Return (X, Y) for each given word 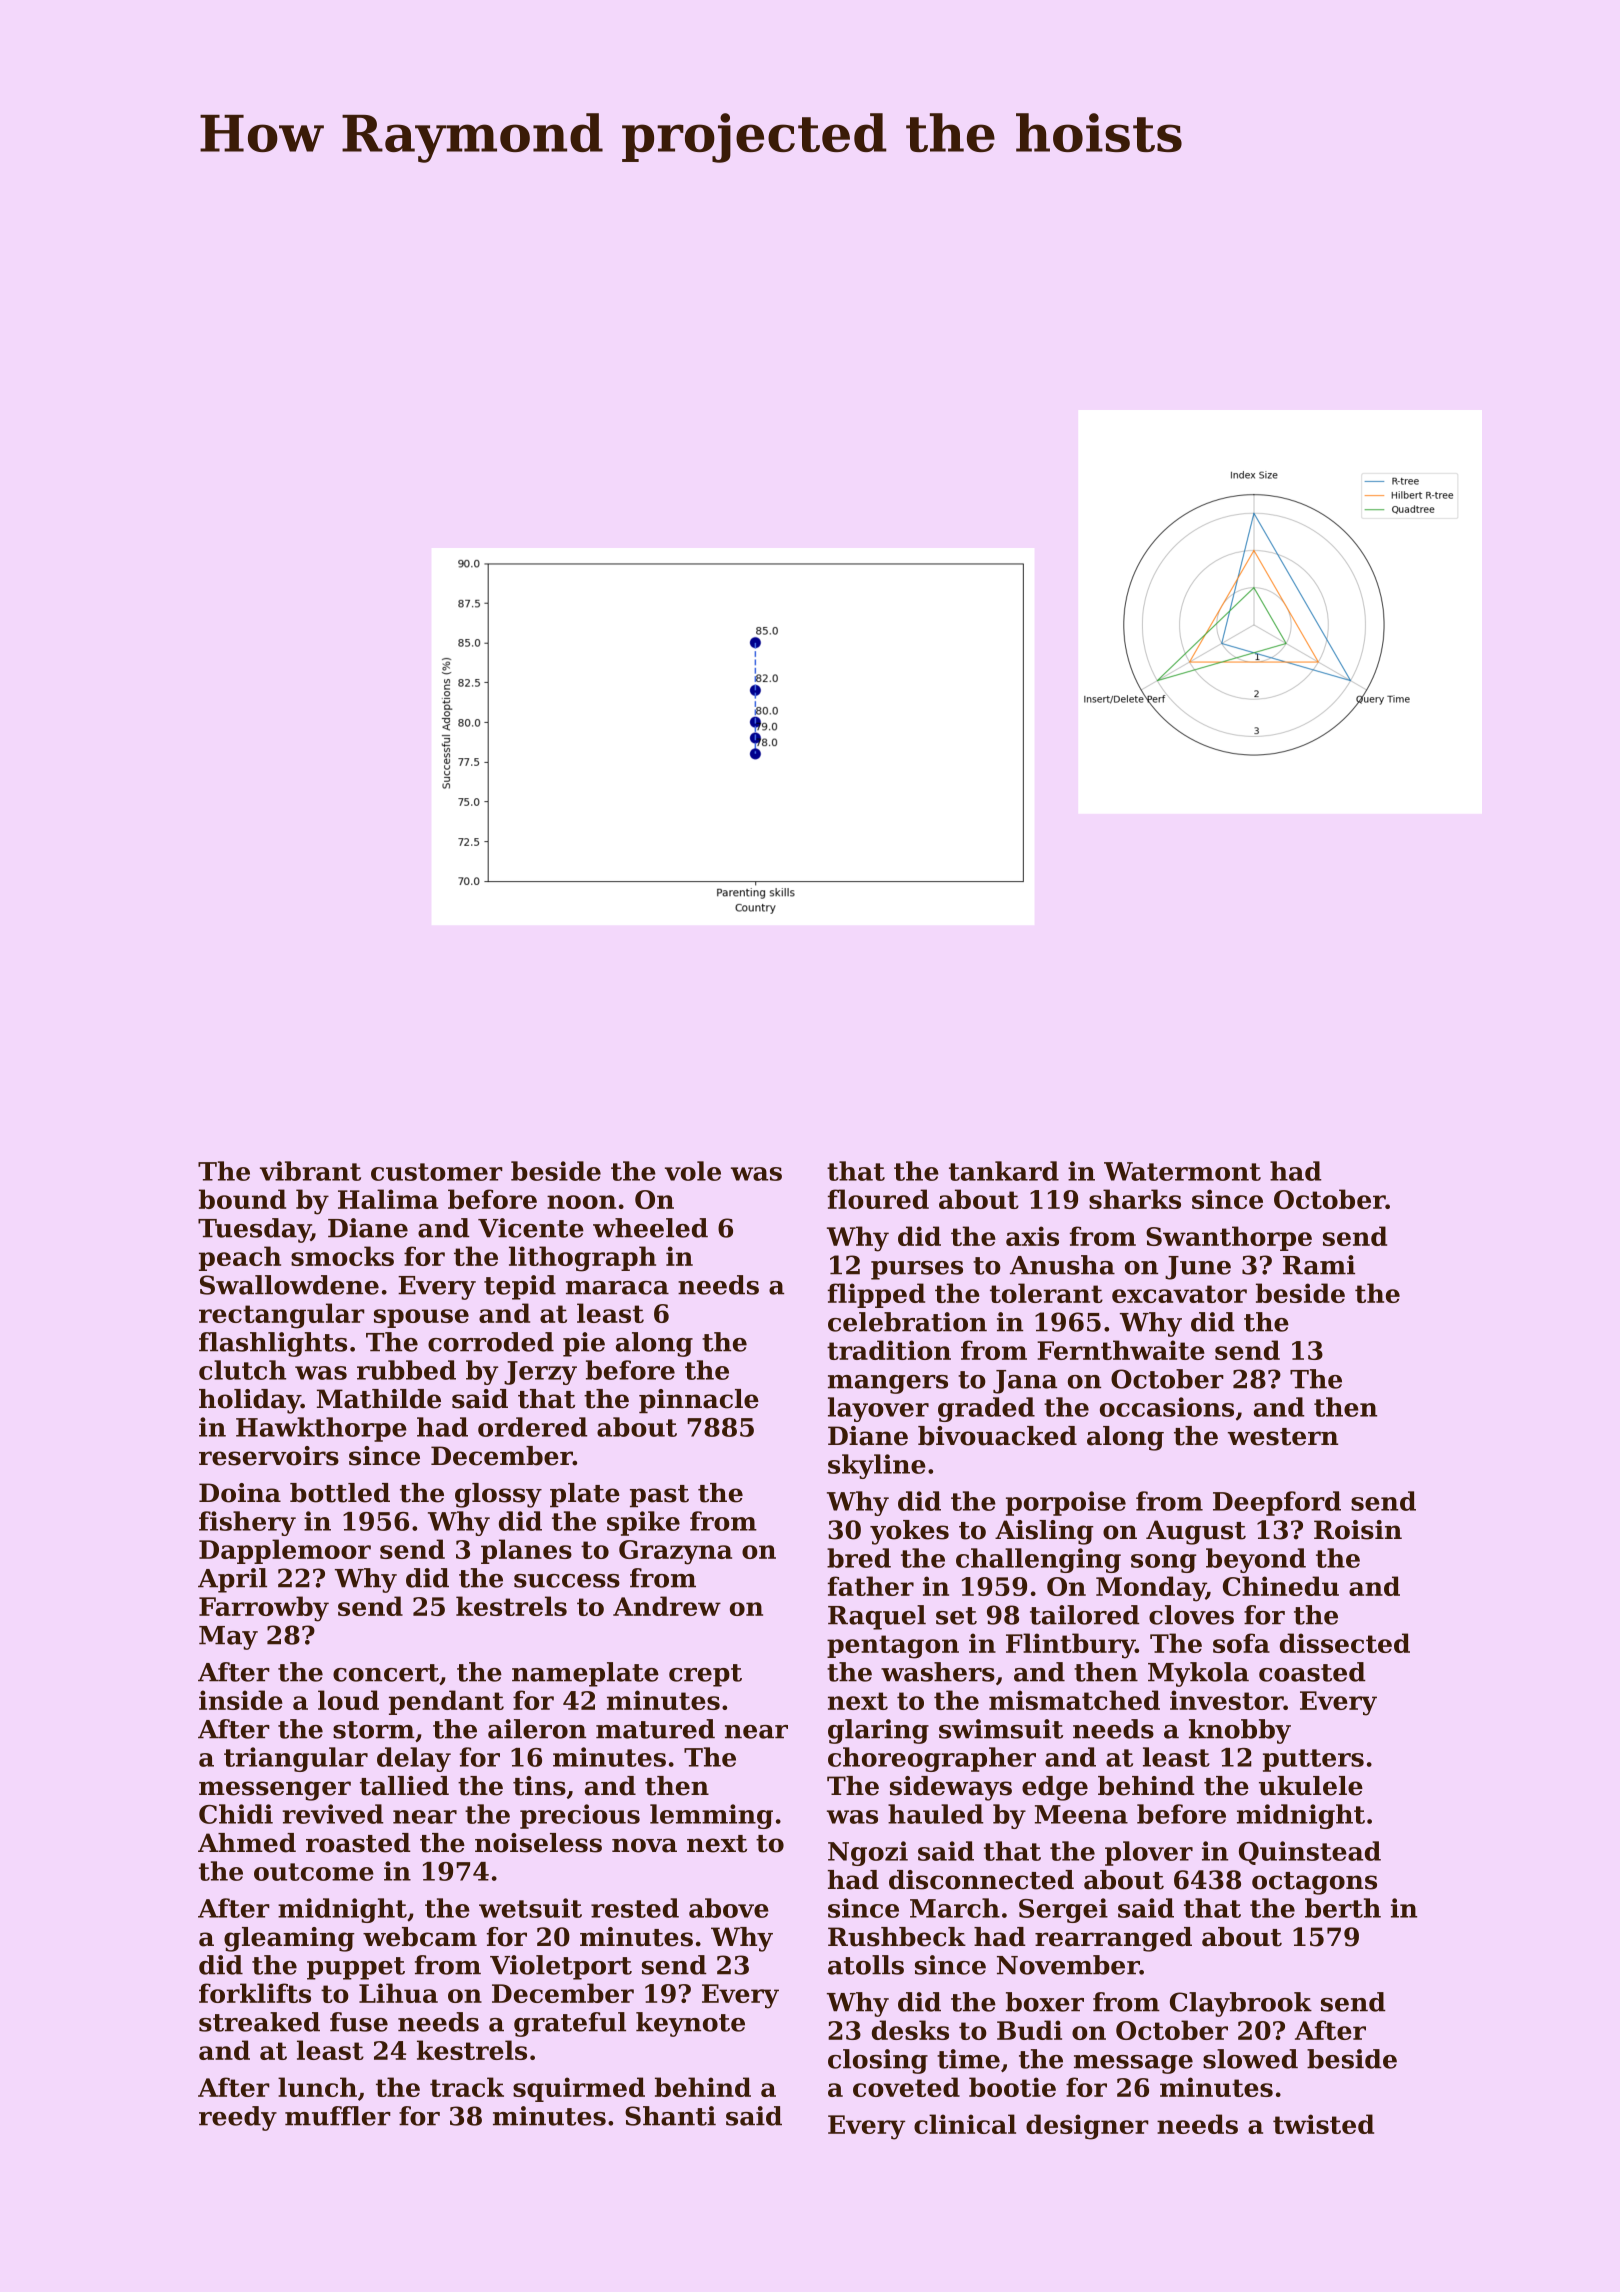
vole (693, 1171)
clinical (965, 2124)
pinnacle (699, 1401)
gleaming (289, 1939)
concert (386, 1673)
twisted (1323, 2124)
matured (655, 1729)
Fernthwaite (1121, 1350)
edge (1055, 1788)
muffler (338, 2116)
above (729, 1908)
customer (437, 1172)
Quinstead (1310, 1853)
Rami (1319, 1265)
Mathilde (379, 1399)
